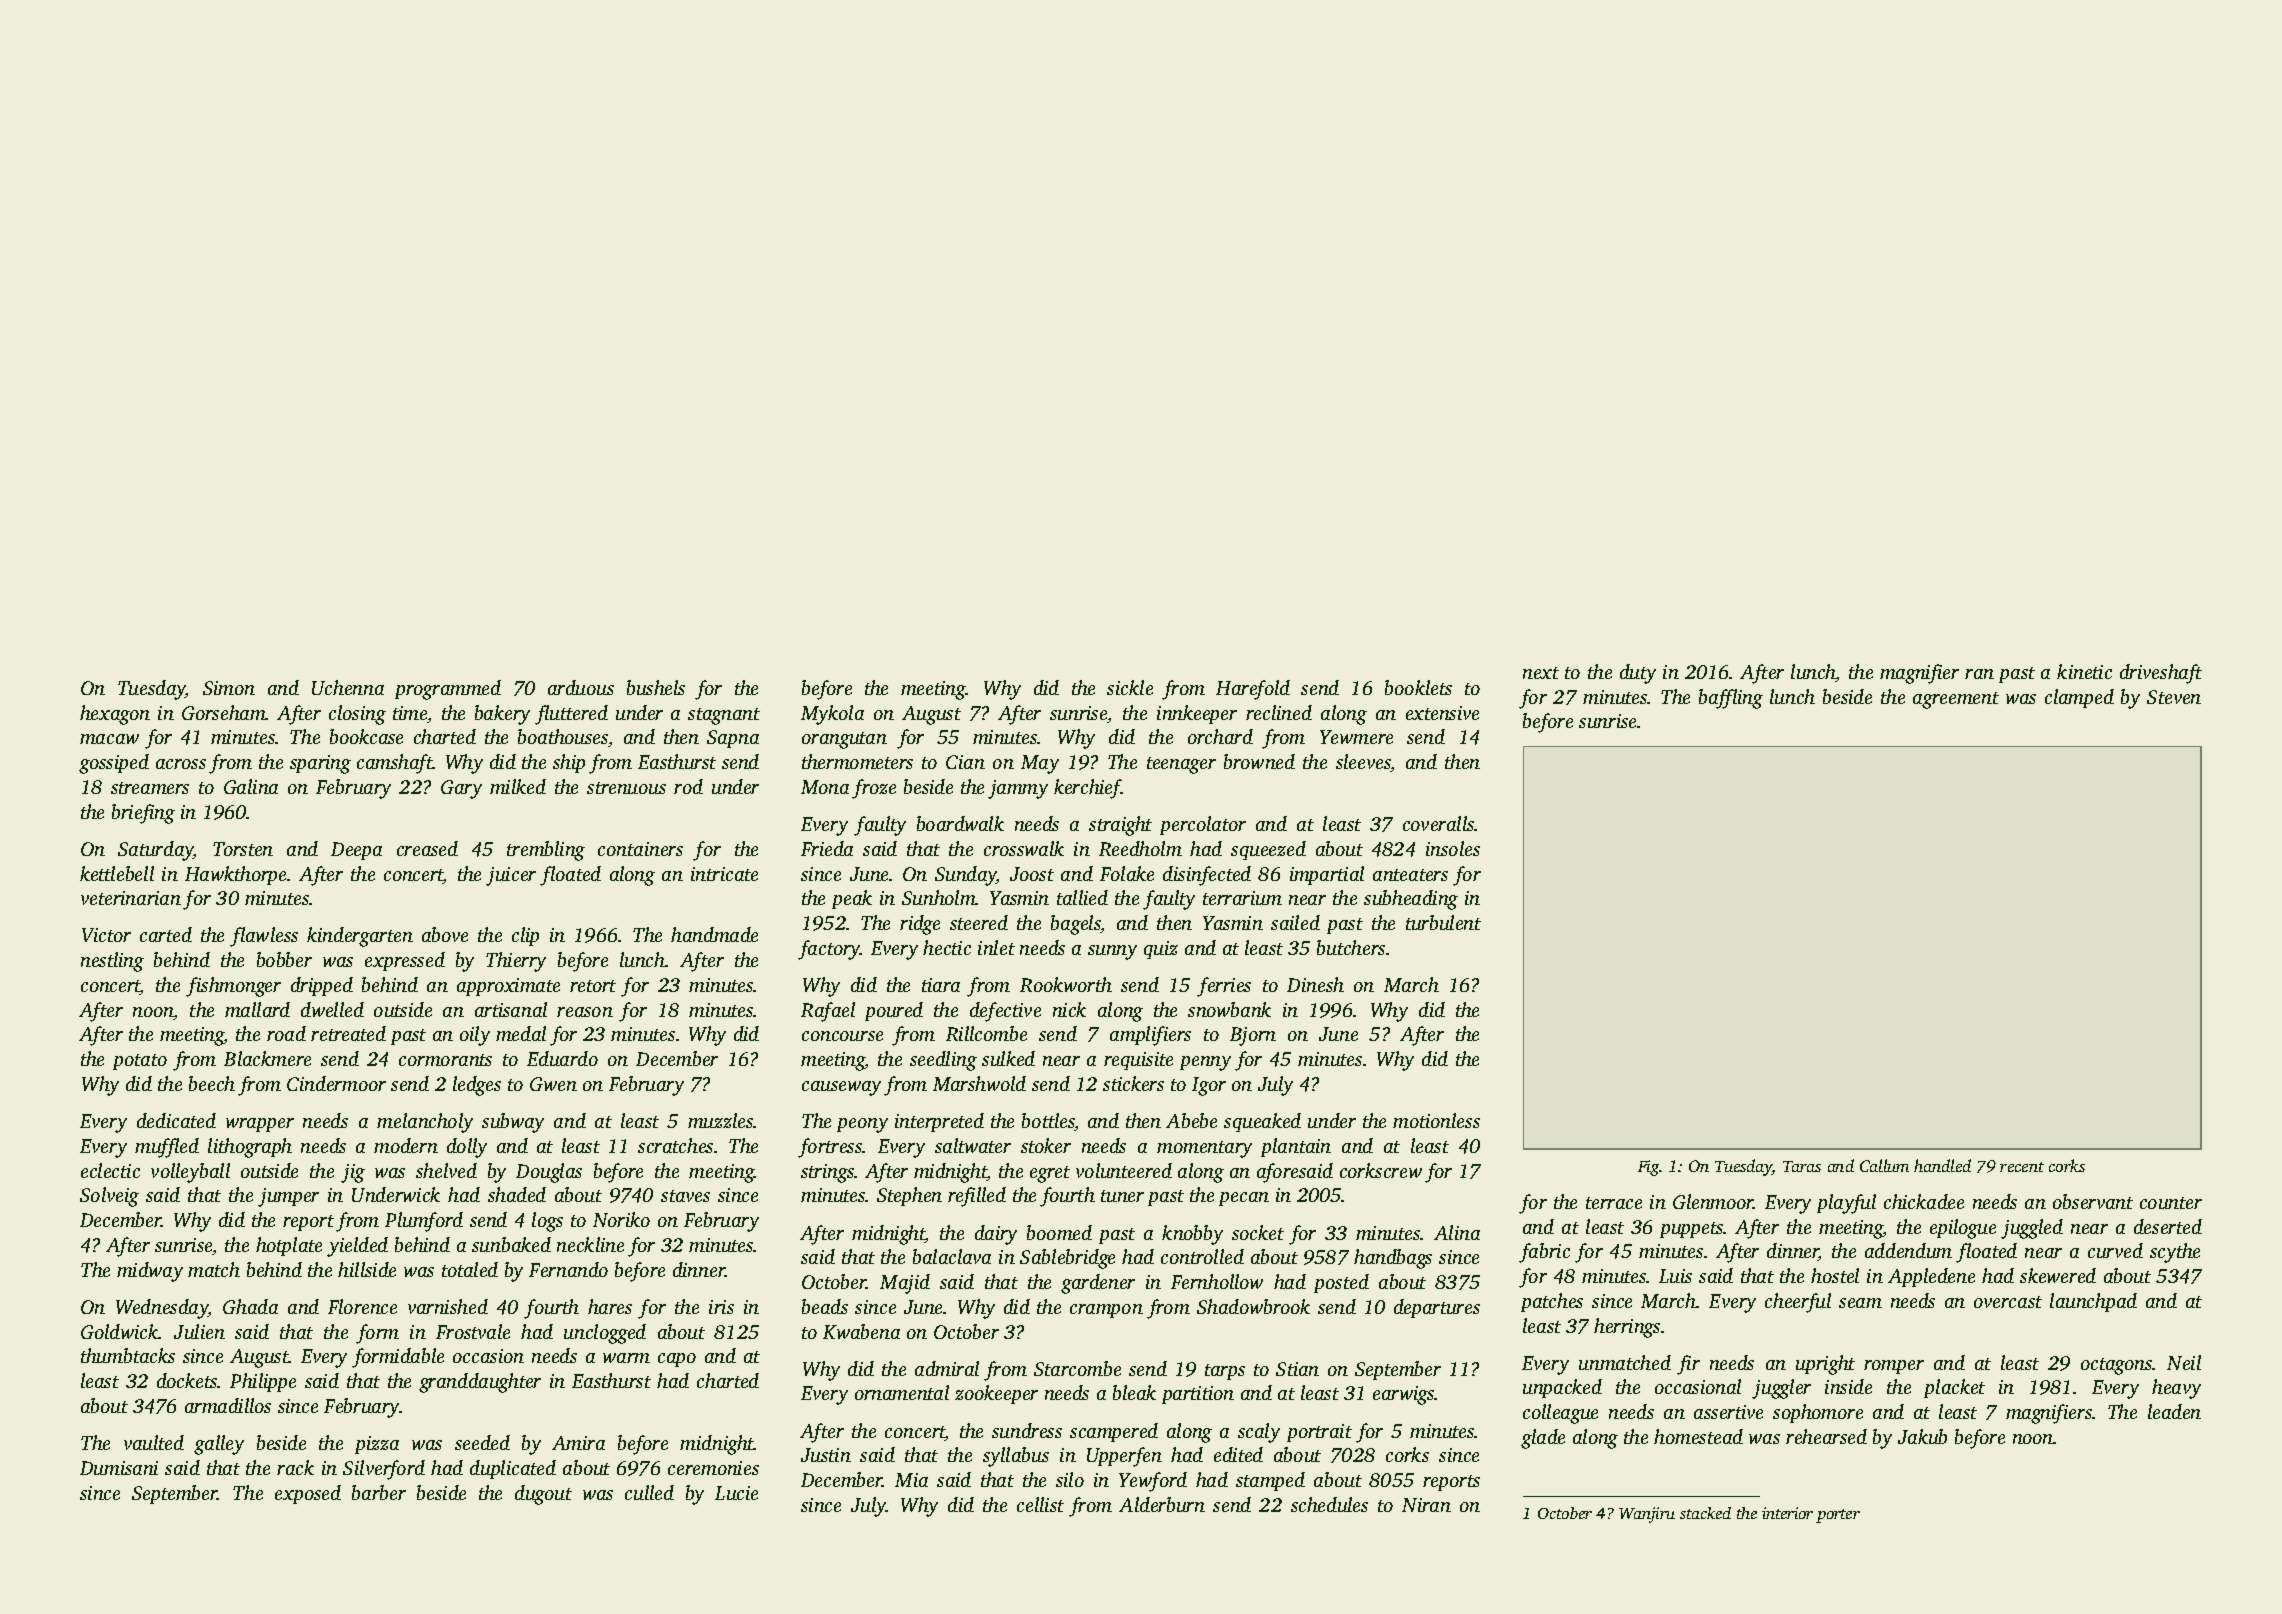  What do you see at coordinates (1270, 1481) in the page?
I see `stamped` at bounding box center [1270, 1481].
